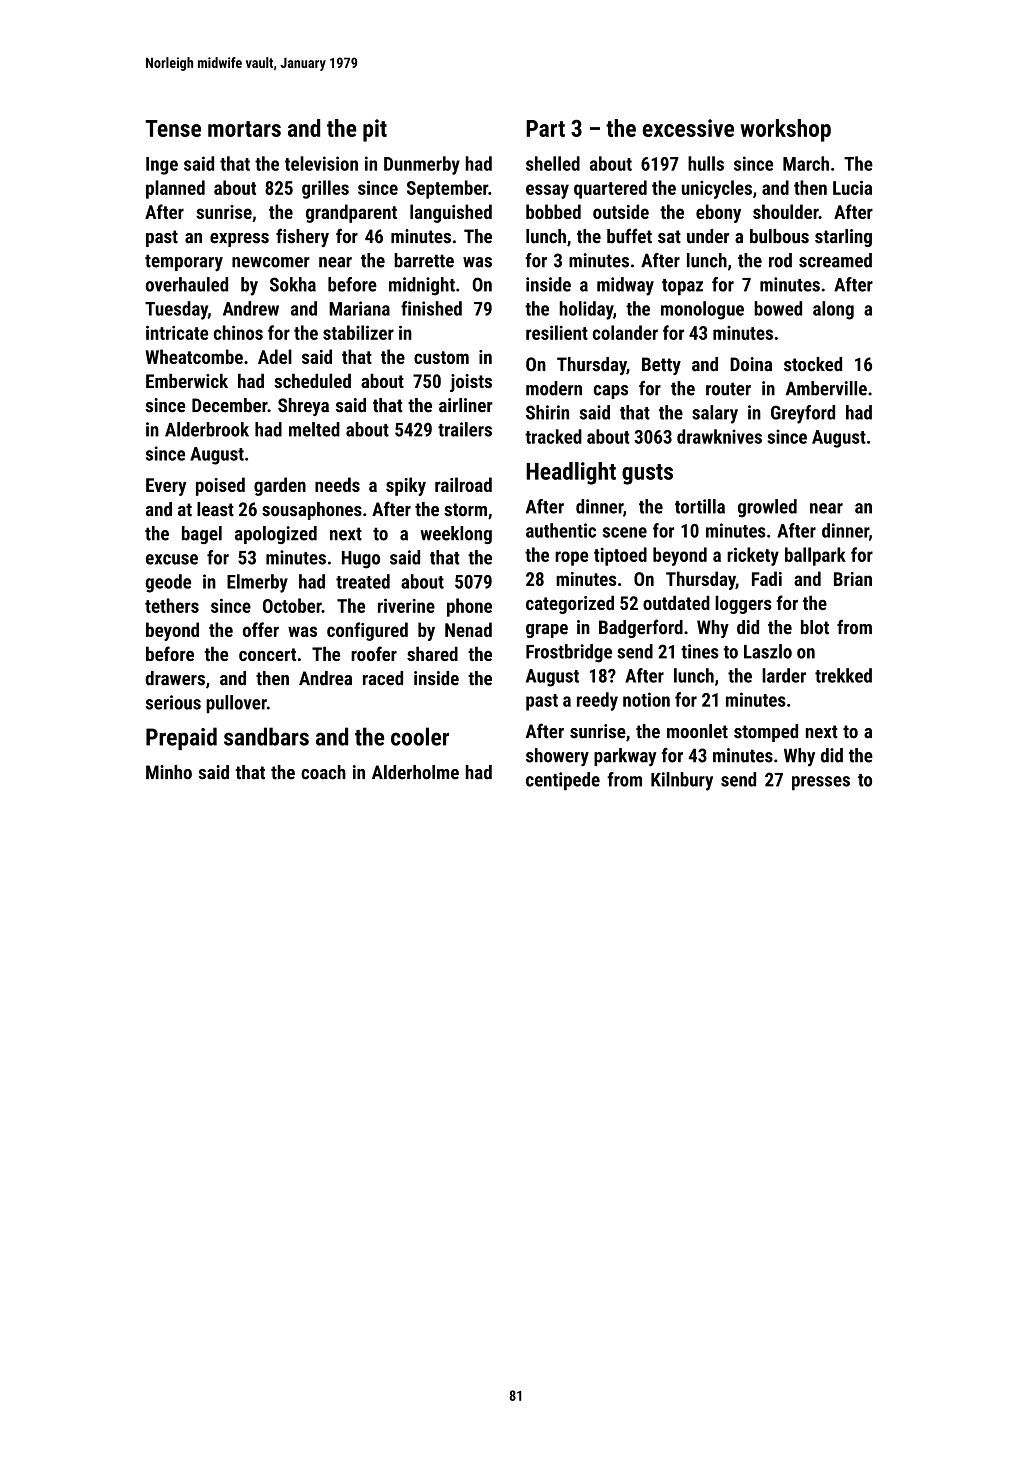 Image resolution: width=1018 pixels, height=1475 pixels. What do you see at coordinates (323, 772) in the image?
I see `coach` at bounding box center [323, 772].
